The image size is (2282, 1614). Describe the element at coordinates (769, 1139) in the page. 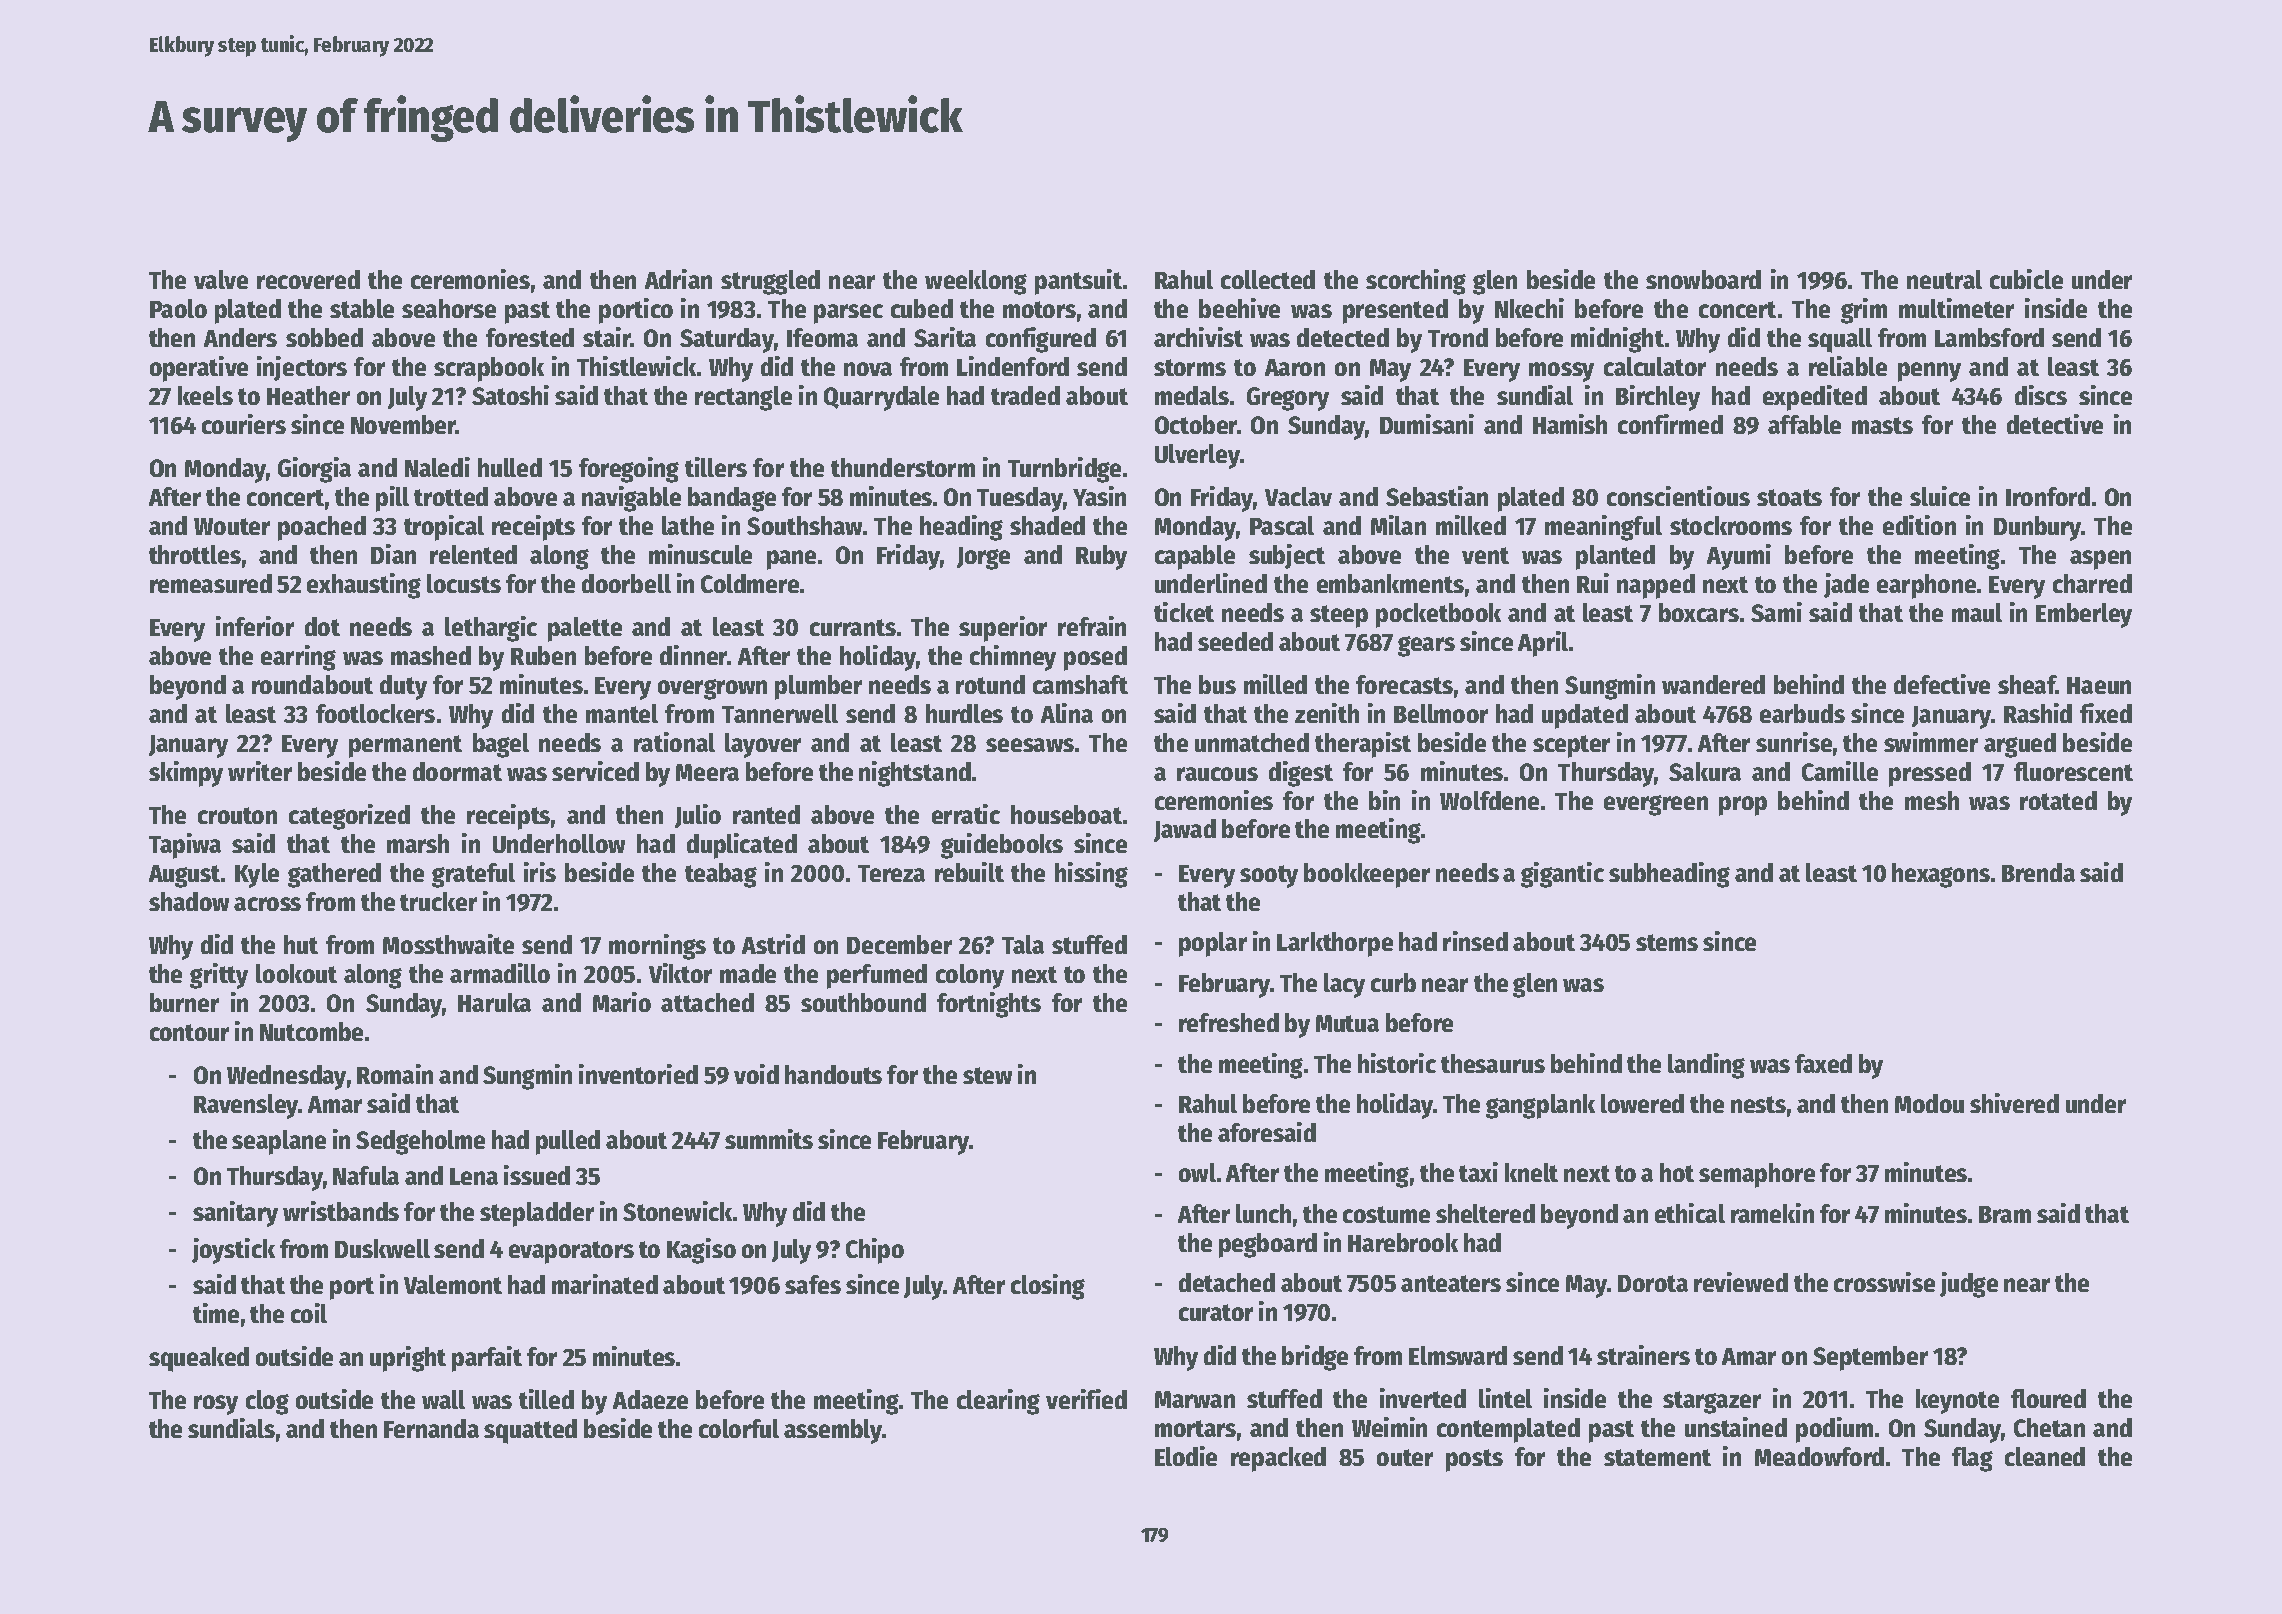

I see `summits` at that location.
